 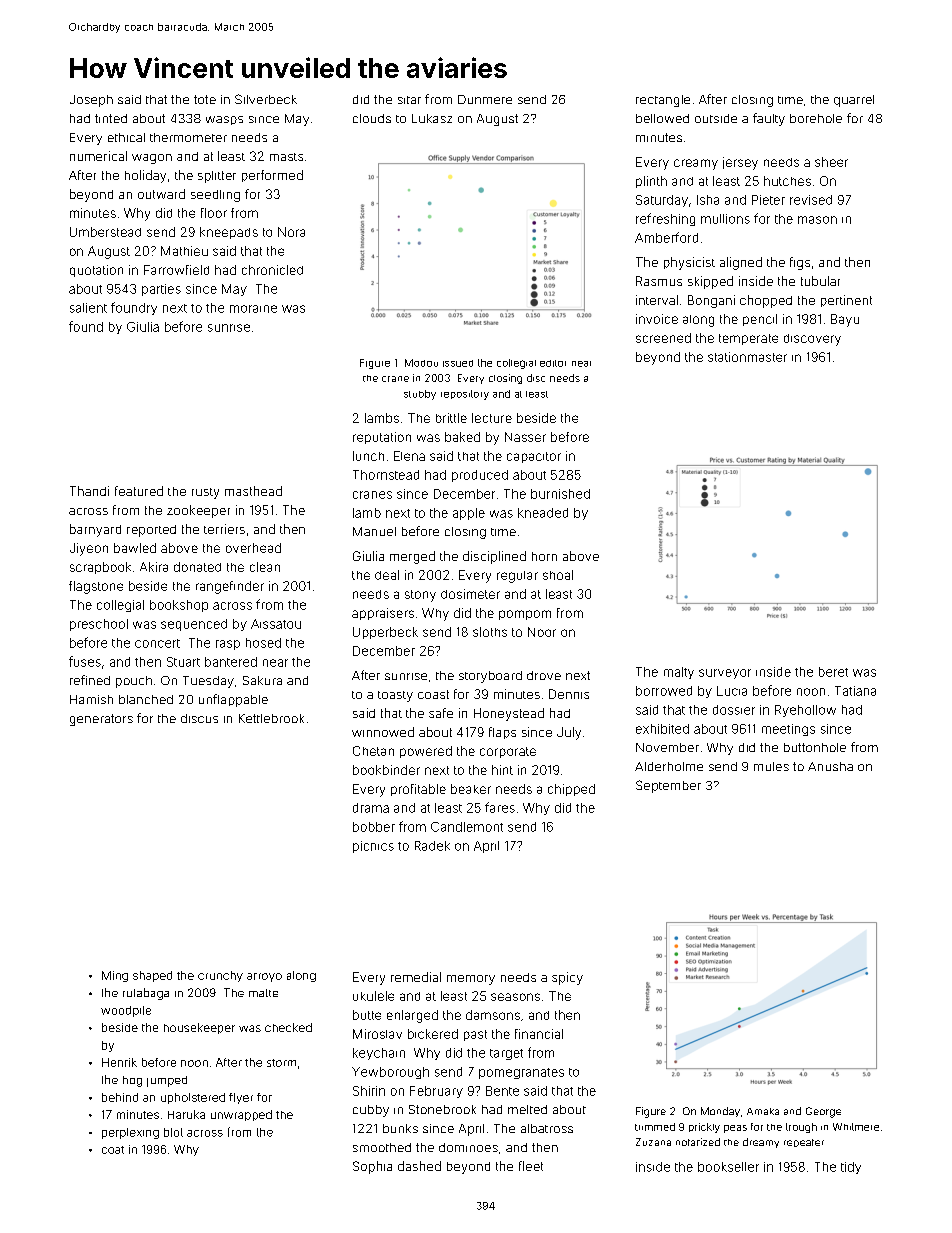 What do you see at coordinates (525, 437) in the screenshot?
I see `Nasser` at bounding box center [525, 437].
